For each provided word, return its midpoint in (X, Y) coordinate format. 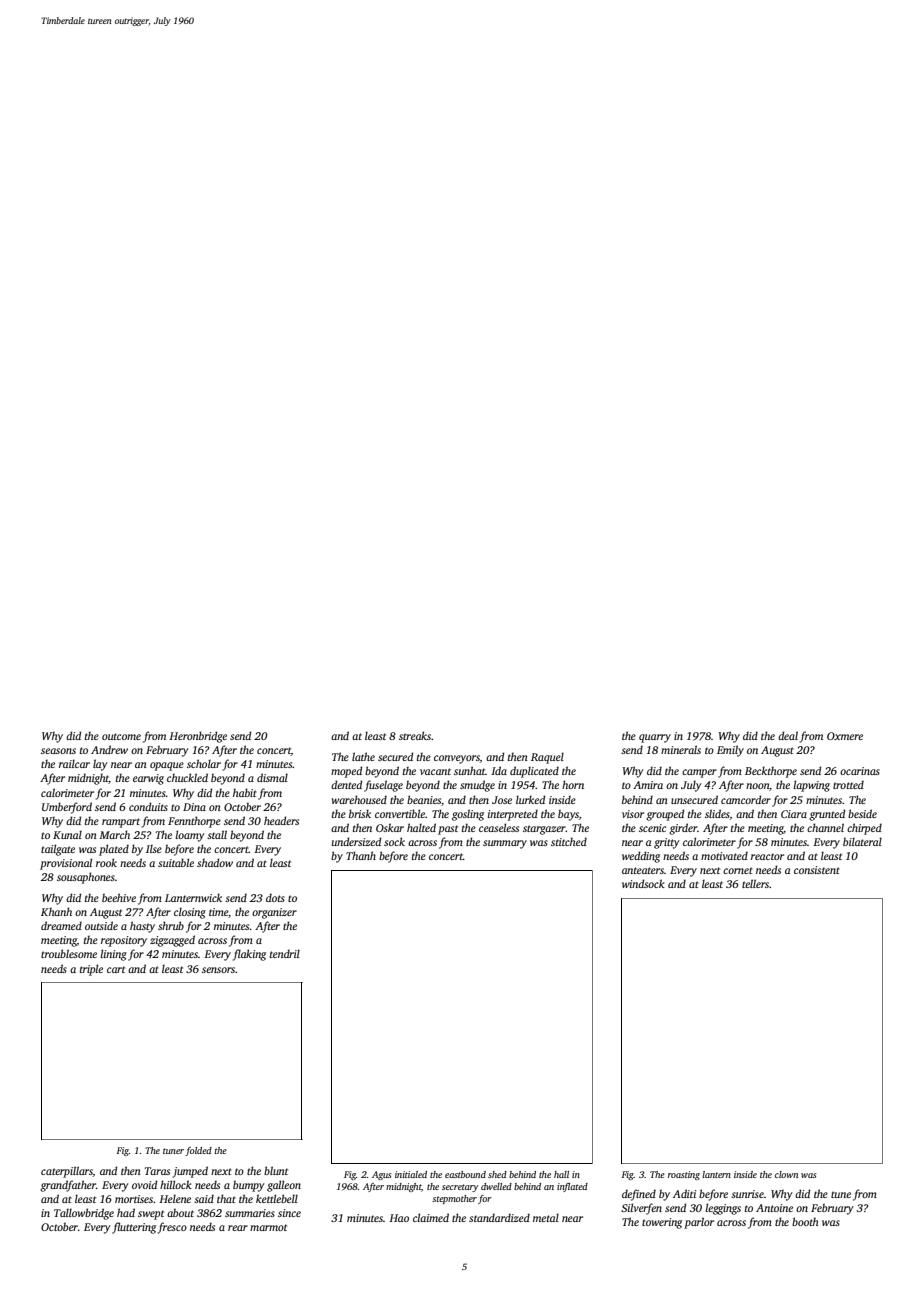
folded (198, 1151)
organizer (274, 913)
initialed (411, 1174)
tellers (755, 883)
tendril (285, 953)
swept (151, 1215)
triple (91, 970)
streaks (415, 735)
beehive (119, 897)
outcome (121, 736)
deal (788, 735)
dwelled (496, 1186)
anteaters (643, 870)
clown (786, 1174)
